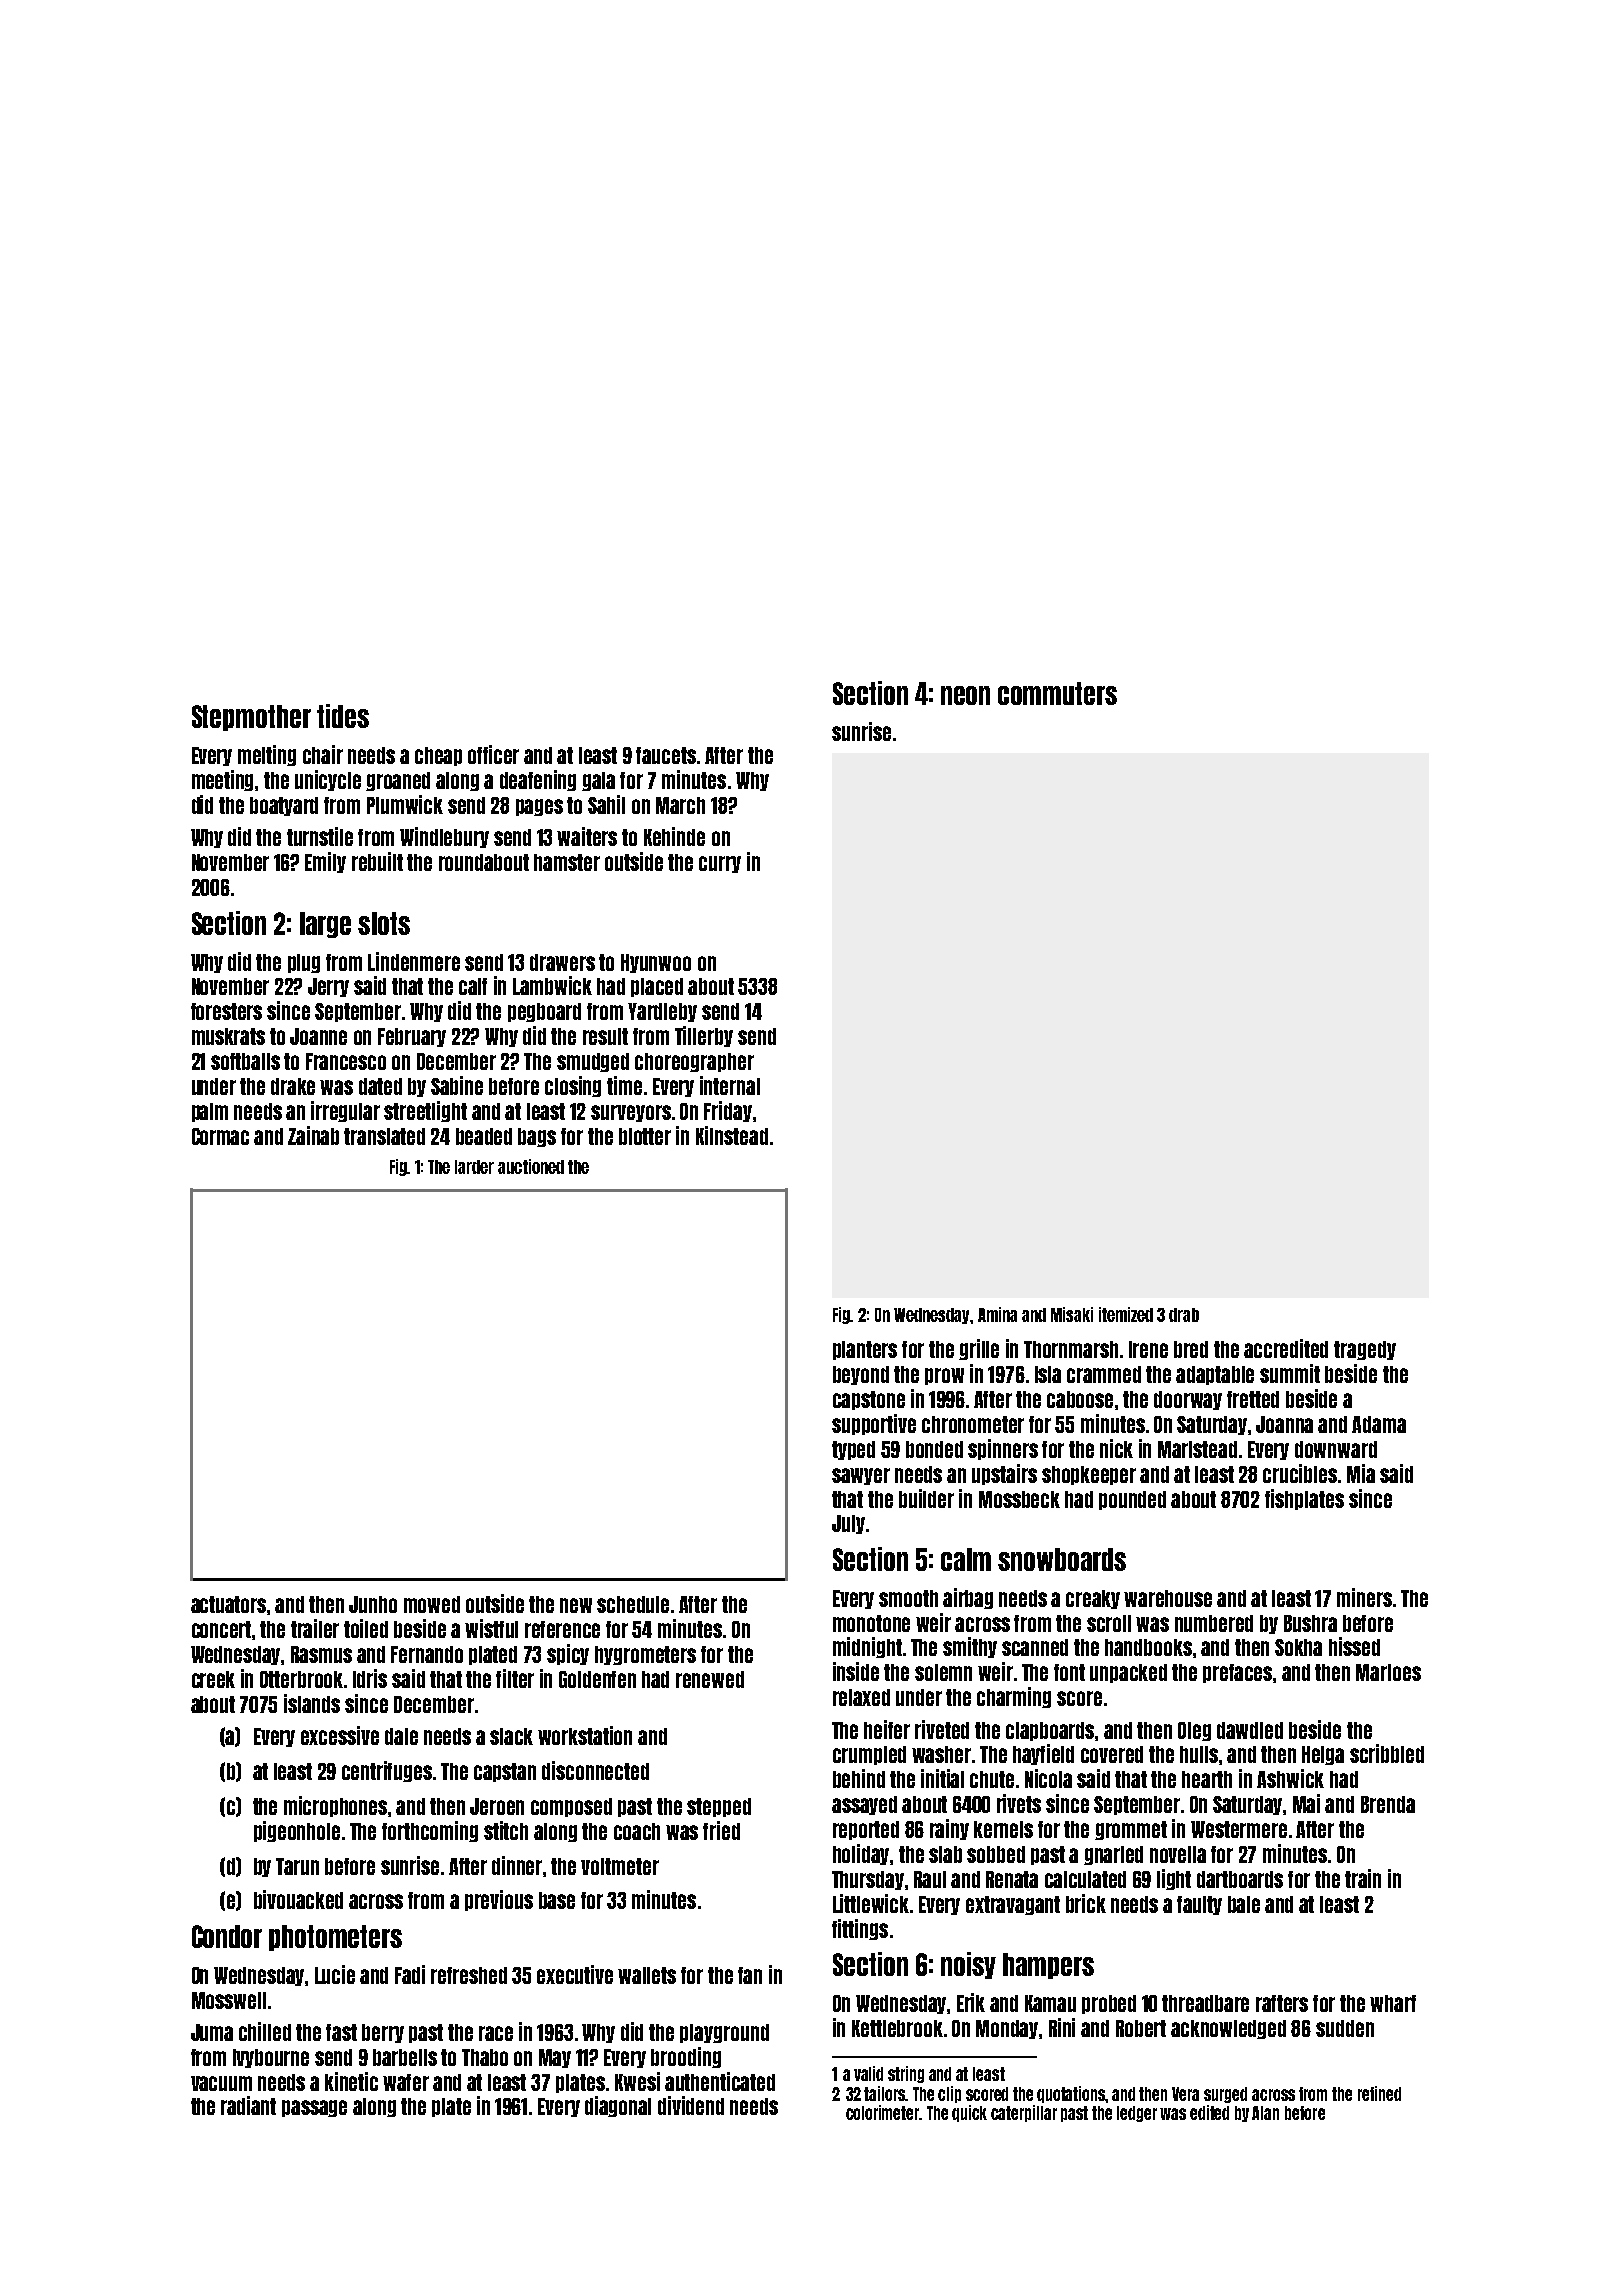  Describe the element at coordinates (1365, 1350) in the document. I see `tragedy` at that location.
